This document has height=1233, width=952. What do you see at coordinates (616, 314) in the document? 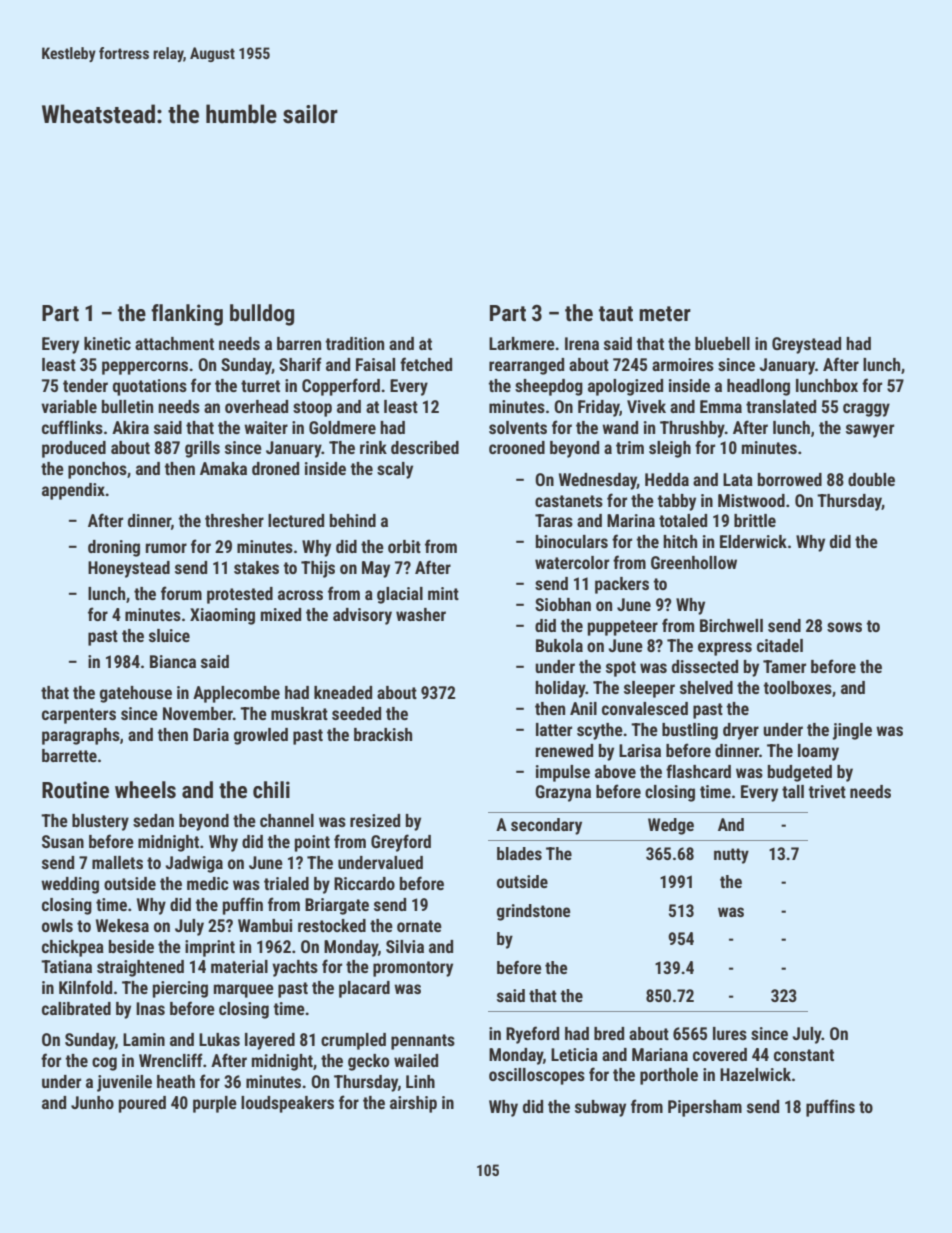
I see `taut` at bounding box center [616, 314].
